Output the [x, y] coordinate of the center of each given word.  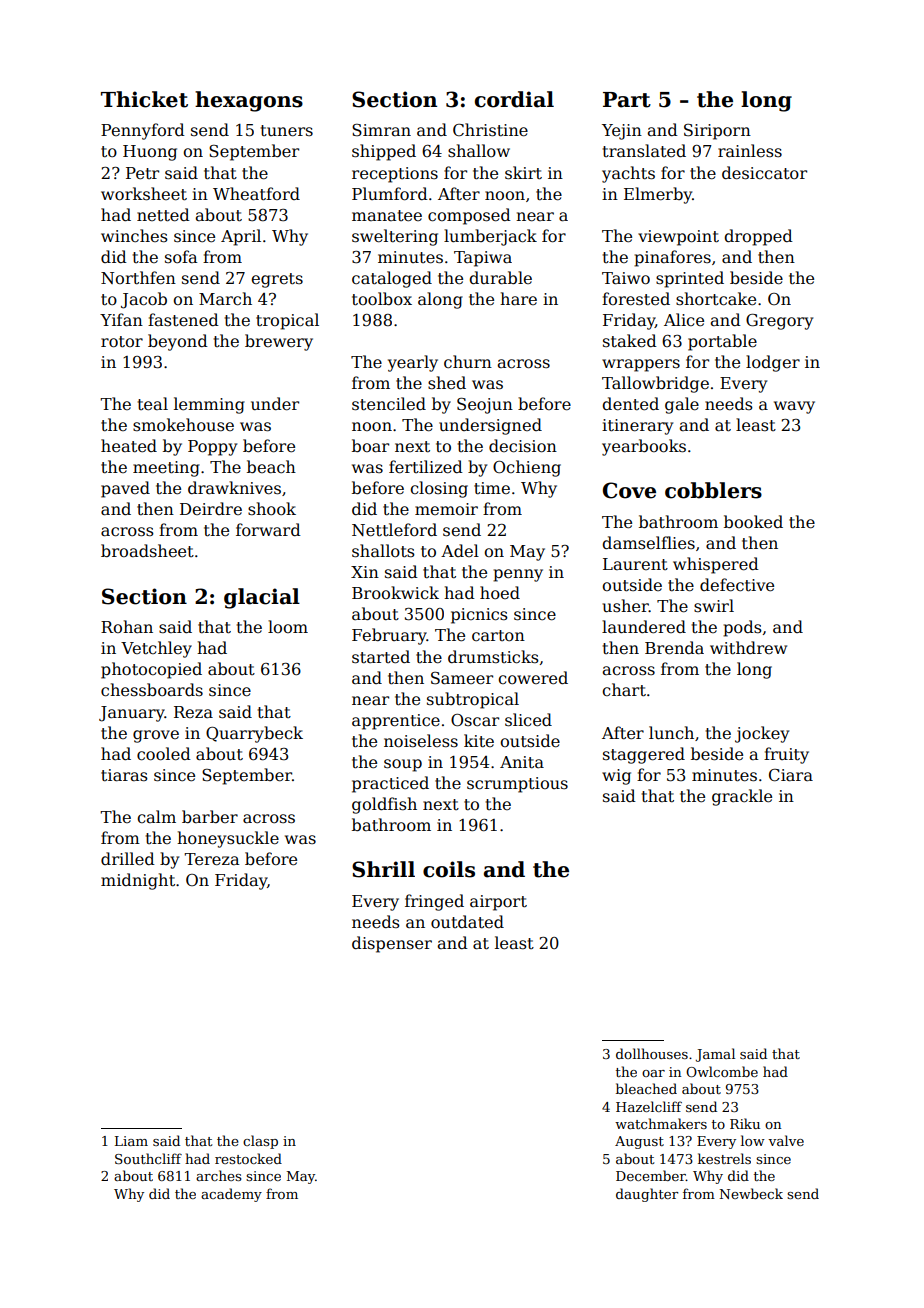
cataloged [392, 279]
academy [231, 1195]
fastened [183, 320]
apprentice [396, 722]
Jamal [715, 1055]
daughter [647, 1195]
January [132, 714]
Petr [142, 173]
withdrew [748, 647]
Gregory [779, 322]
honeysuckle [228, 839]
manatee [387, 216]
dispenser [392, 944]
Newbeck [751, 1193]
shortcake [716, 299]
